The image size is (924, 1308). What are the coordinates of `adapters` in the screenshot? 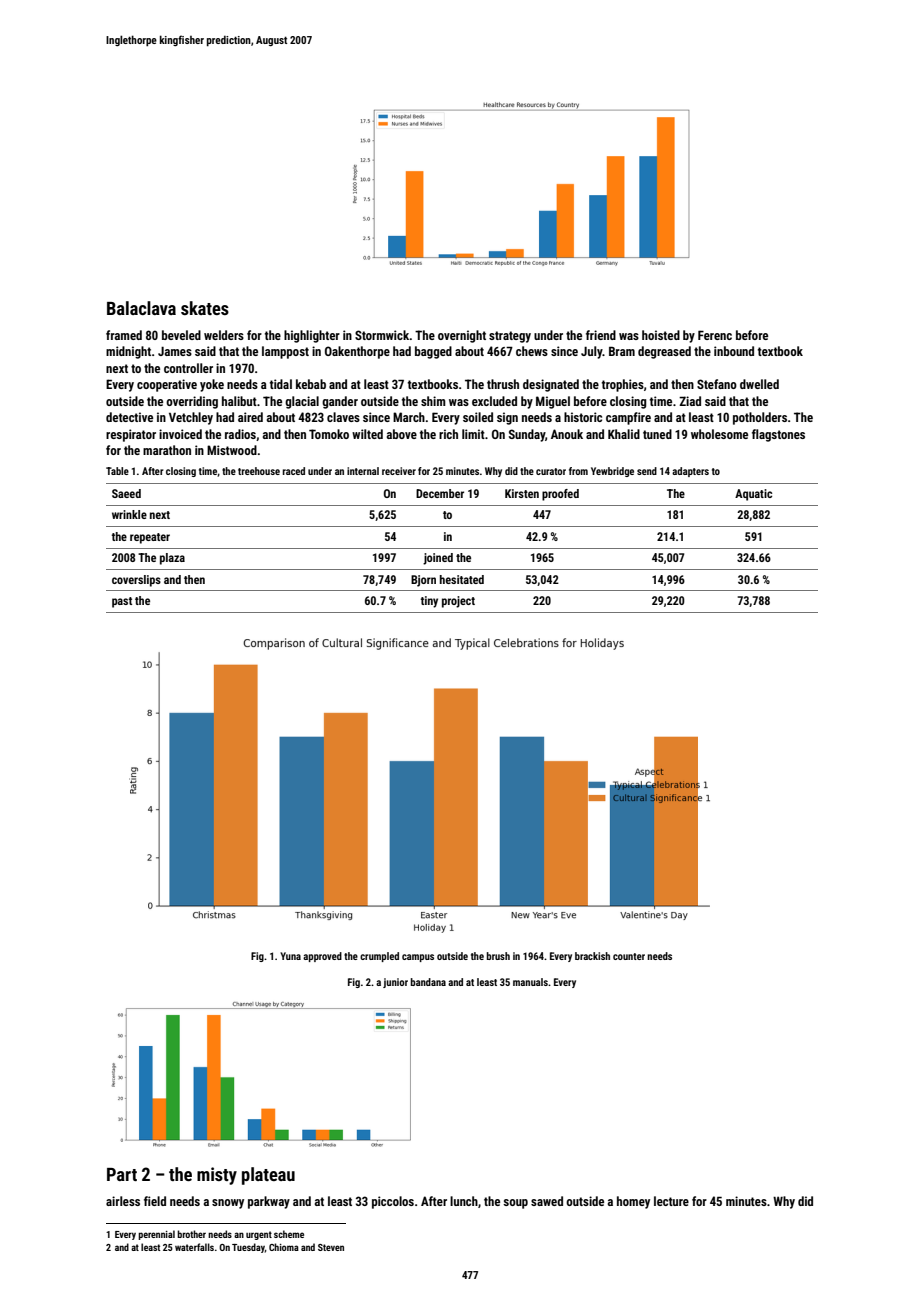 It's located at (690, 472).
